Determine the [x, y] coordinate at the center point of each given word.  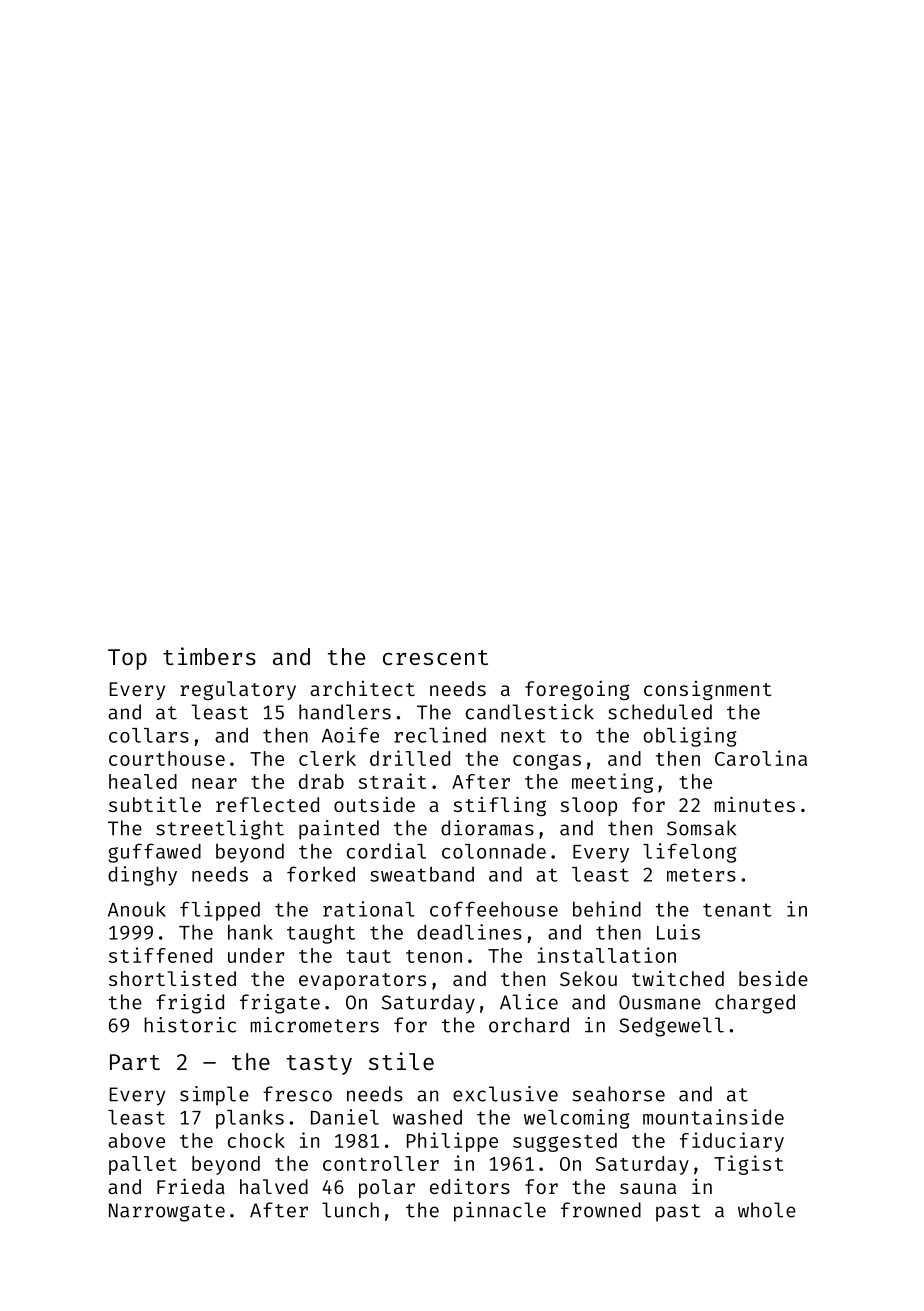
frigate [280, 1004]
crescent [435, 657]
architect [362, 688]
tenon [434, 956]
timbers [209, 656]
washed [427, 1117]
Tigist [748, 1165]
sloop [589, 806]
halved [274, 1186]
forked [321, 874]
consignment [708, 690]
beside [773, 978]
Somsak [701, 828]
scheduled [660, 712]
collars [149, 735]
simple [214, 1096]
